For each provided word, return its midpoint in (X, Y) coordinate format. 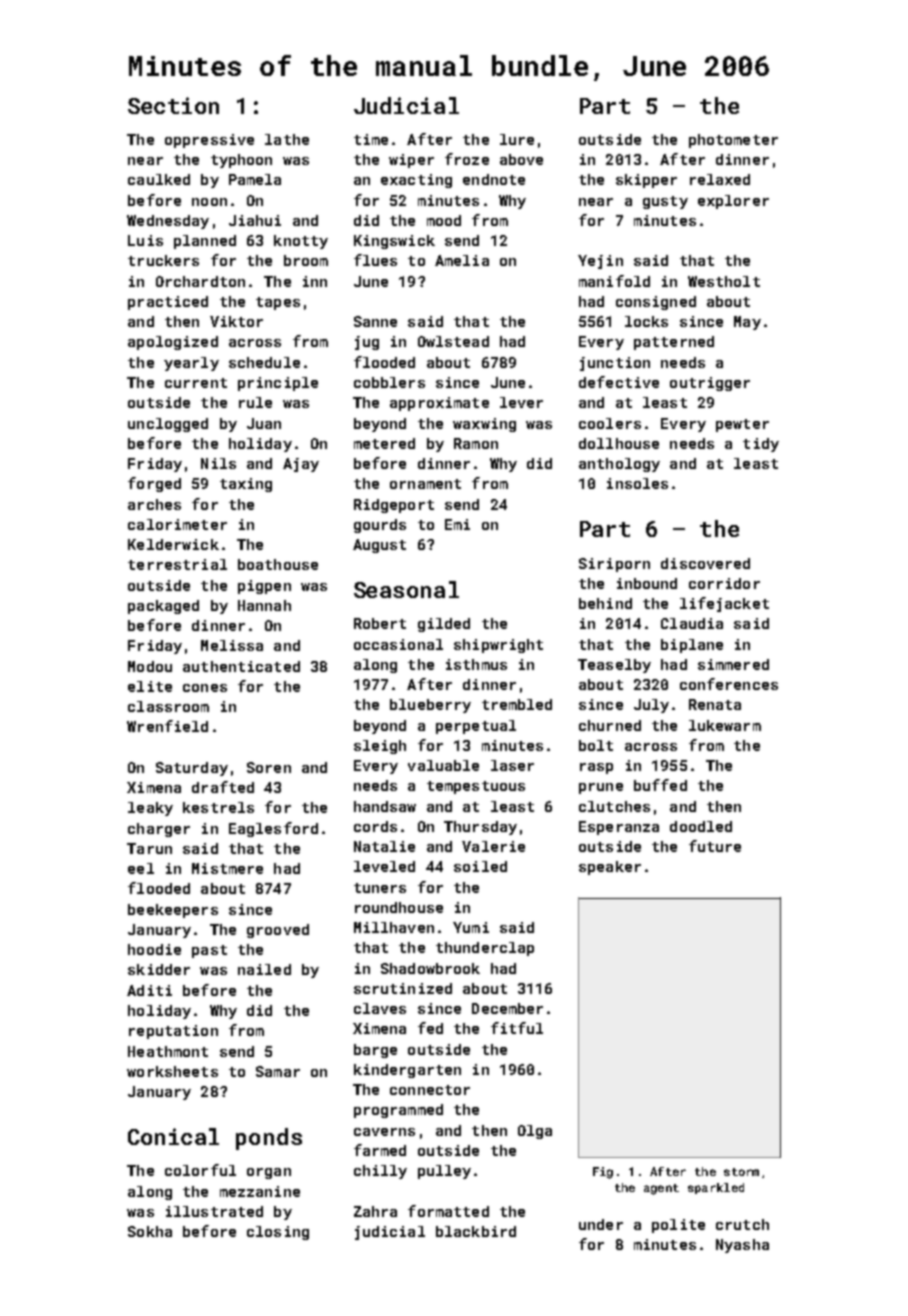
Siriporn (614, 565)
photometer (733, 141)
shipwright (498, 646)
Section (173, 105)
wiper (411, 161)
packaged (163, 607)
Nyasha (742, 1246)
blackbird (476, 1231)
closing (278, 1233)
